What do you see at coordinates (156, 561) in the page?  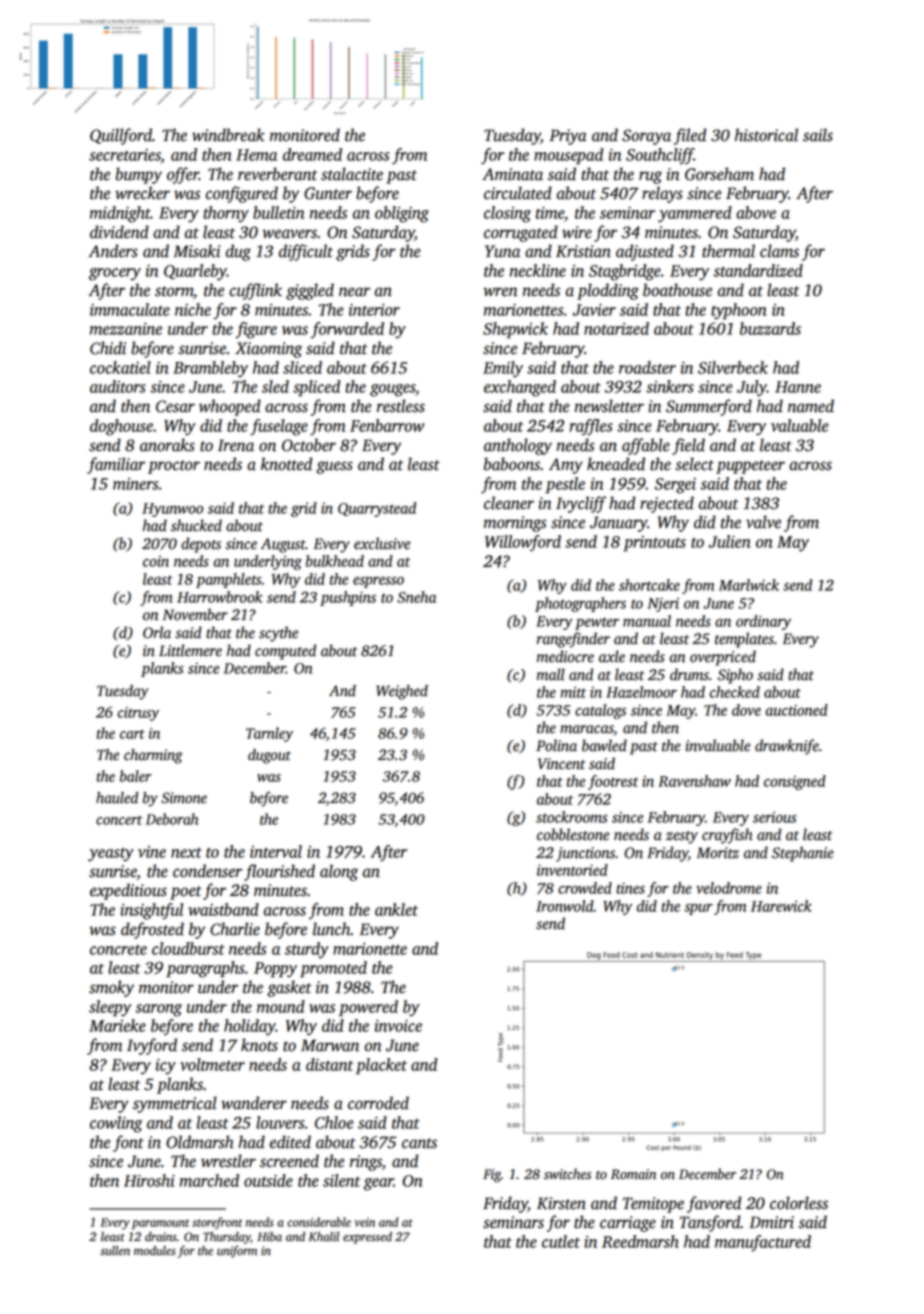 I see `coin` at bounding box center [156, 561].
